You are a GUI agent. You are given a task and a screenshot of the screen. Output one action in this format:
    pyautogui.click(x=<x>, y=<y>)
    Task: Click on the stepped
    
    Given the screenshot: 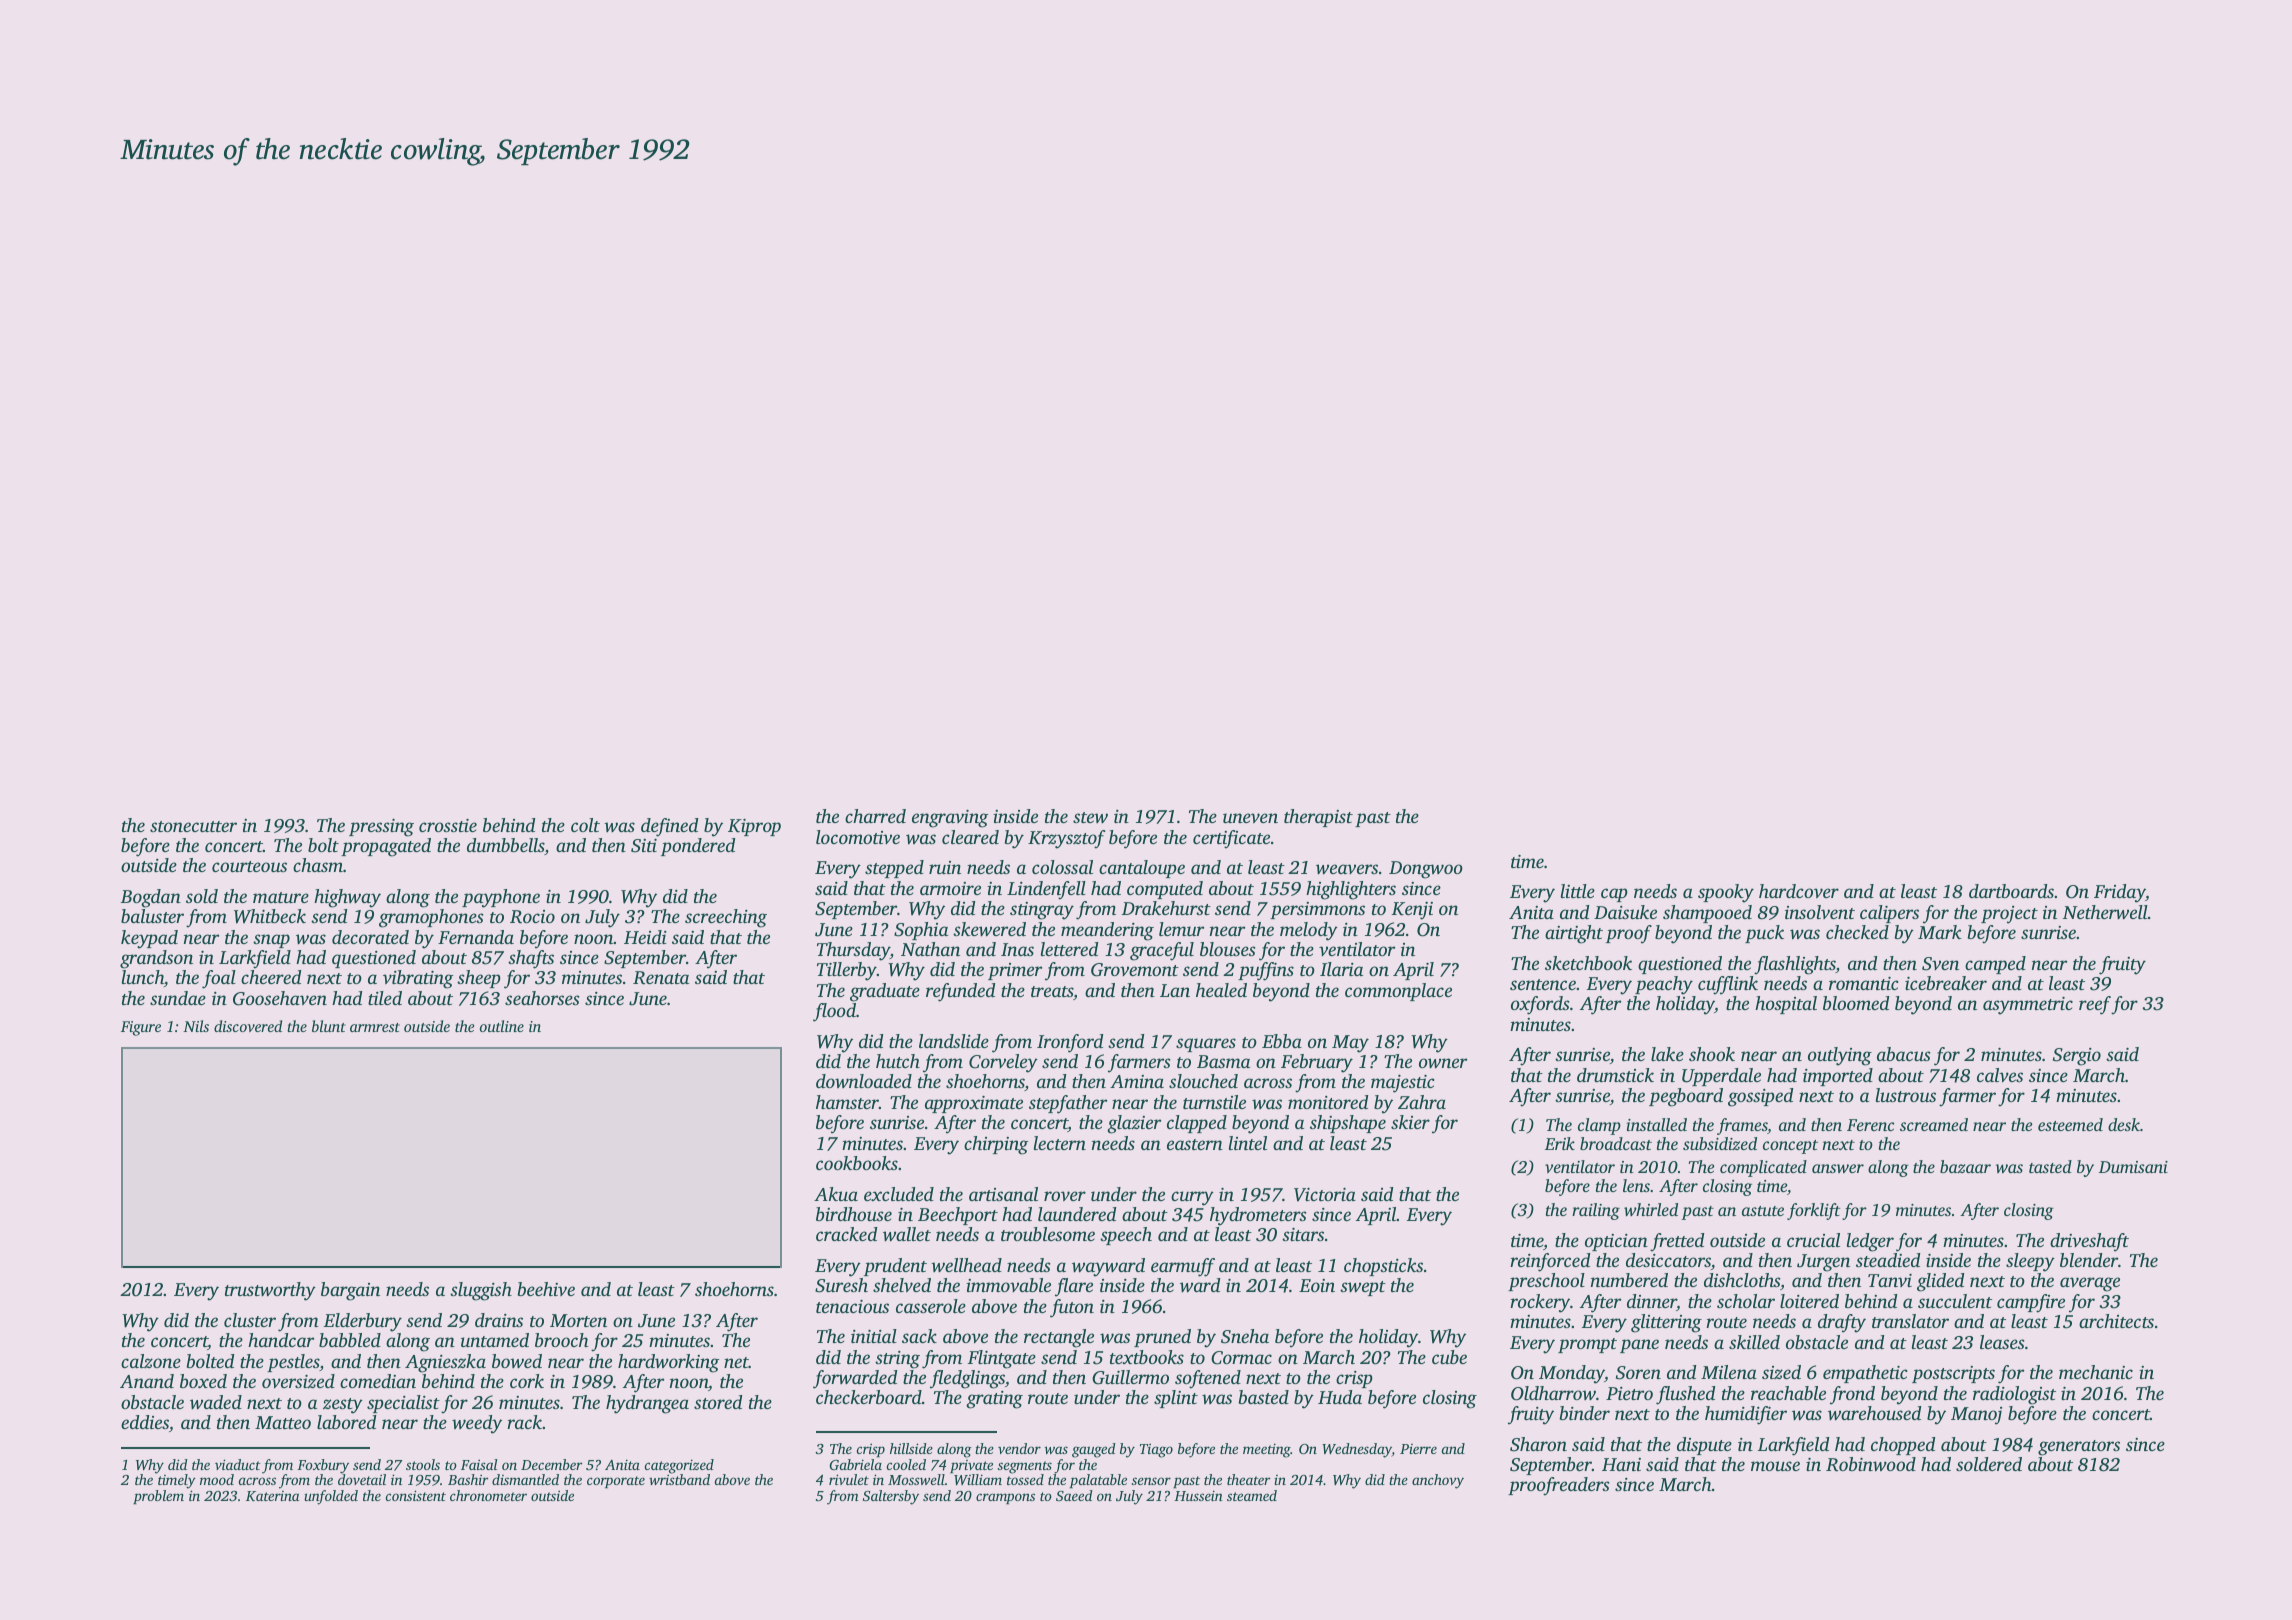 What is the action you would take?
    pyautogui.click(x=894, y=869)
